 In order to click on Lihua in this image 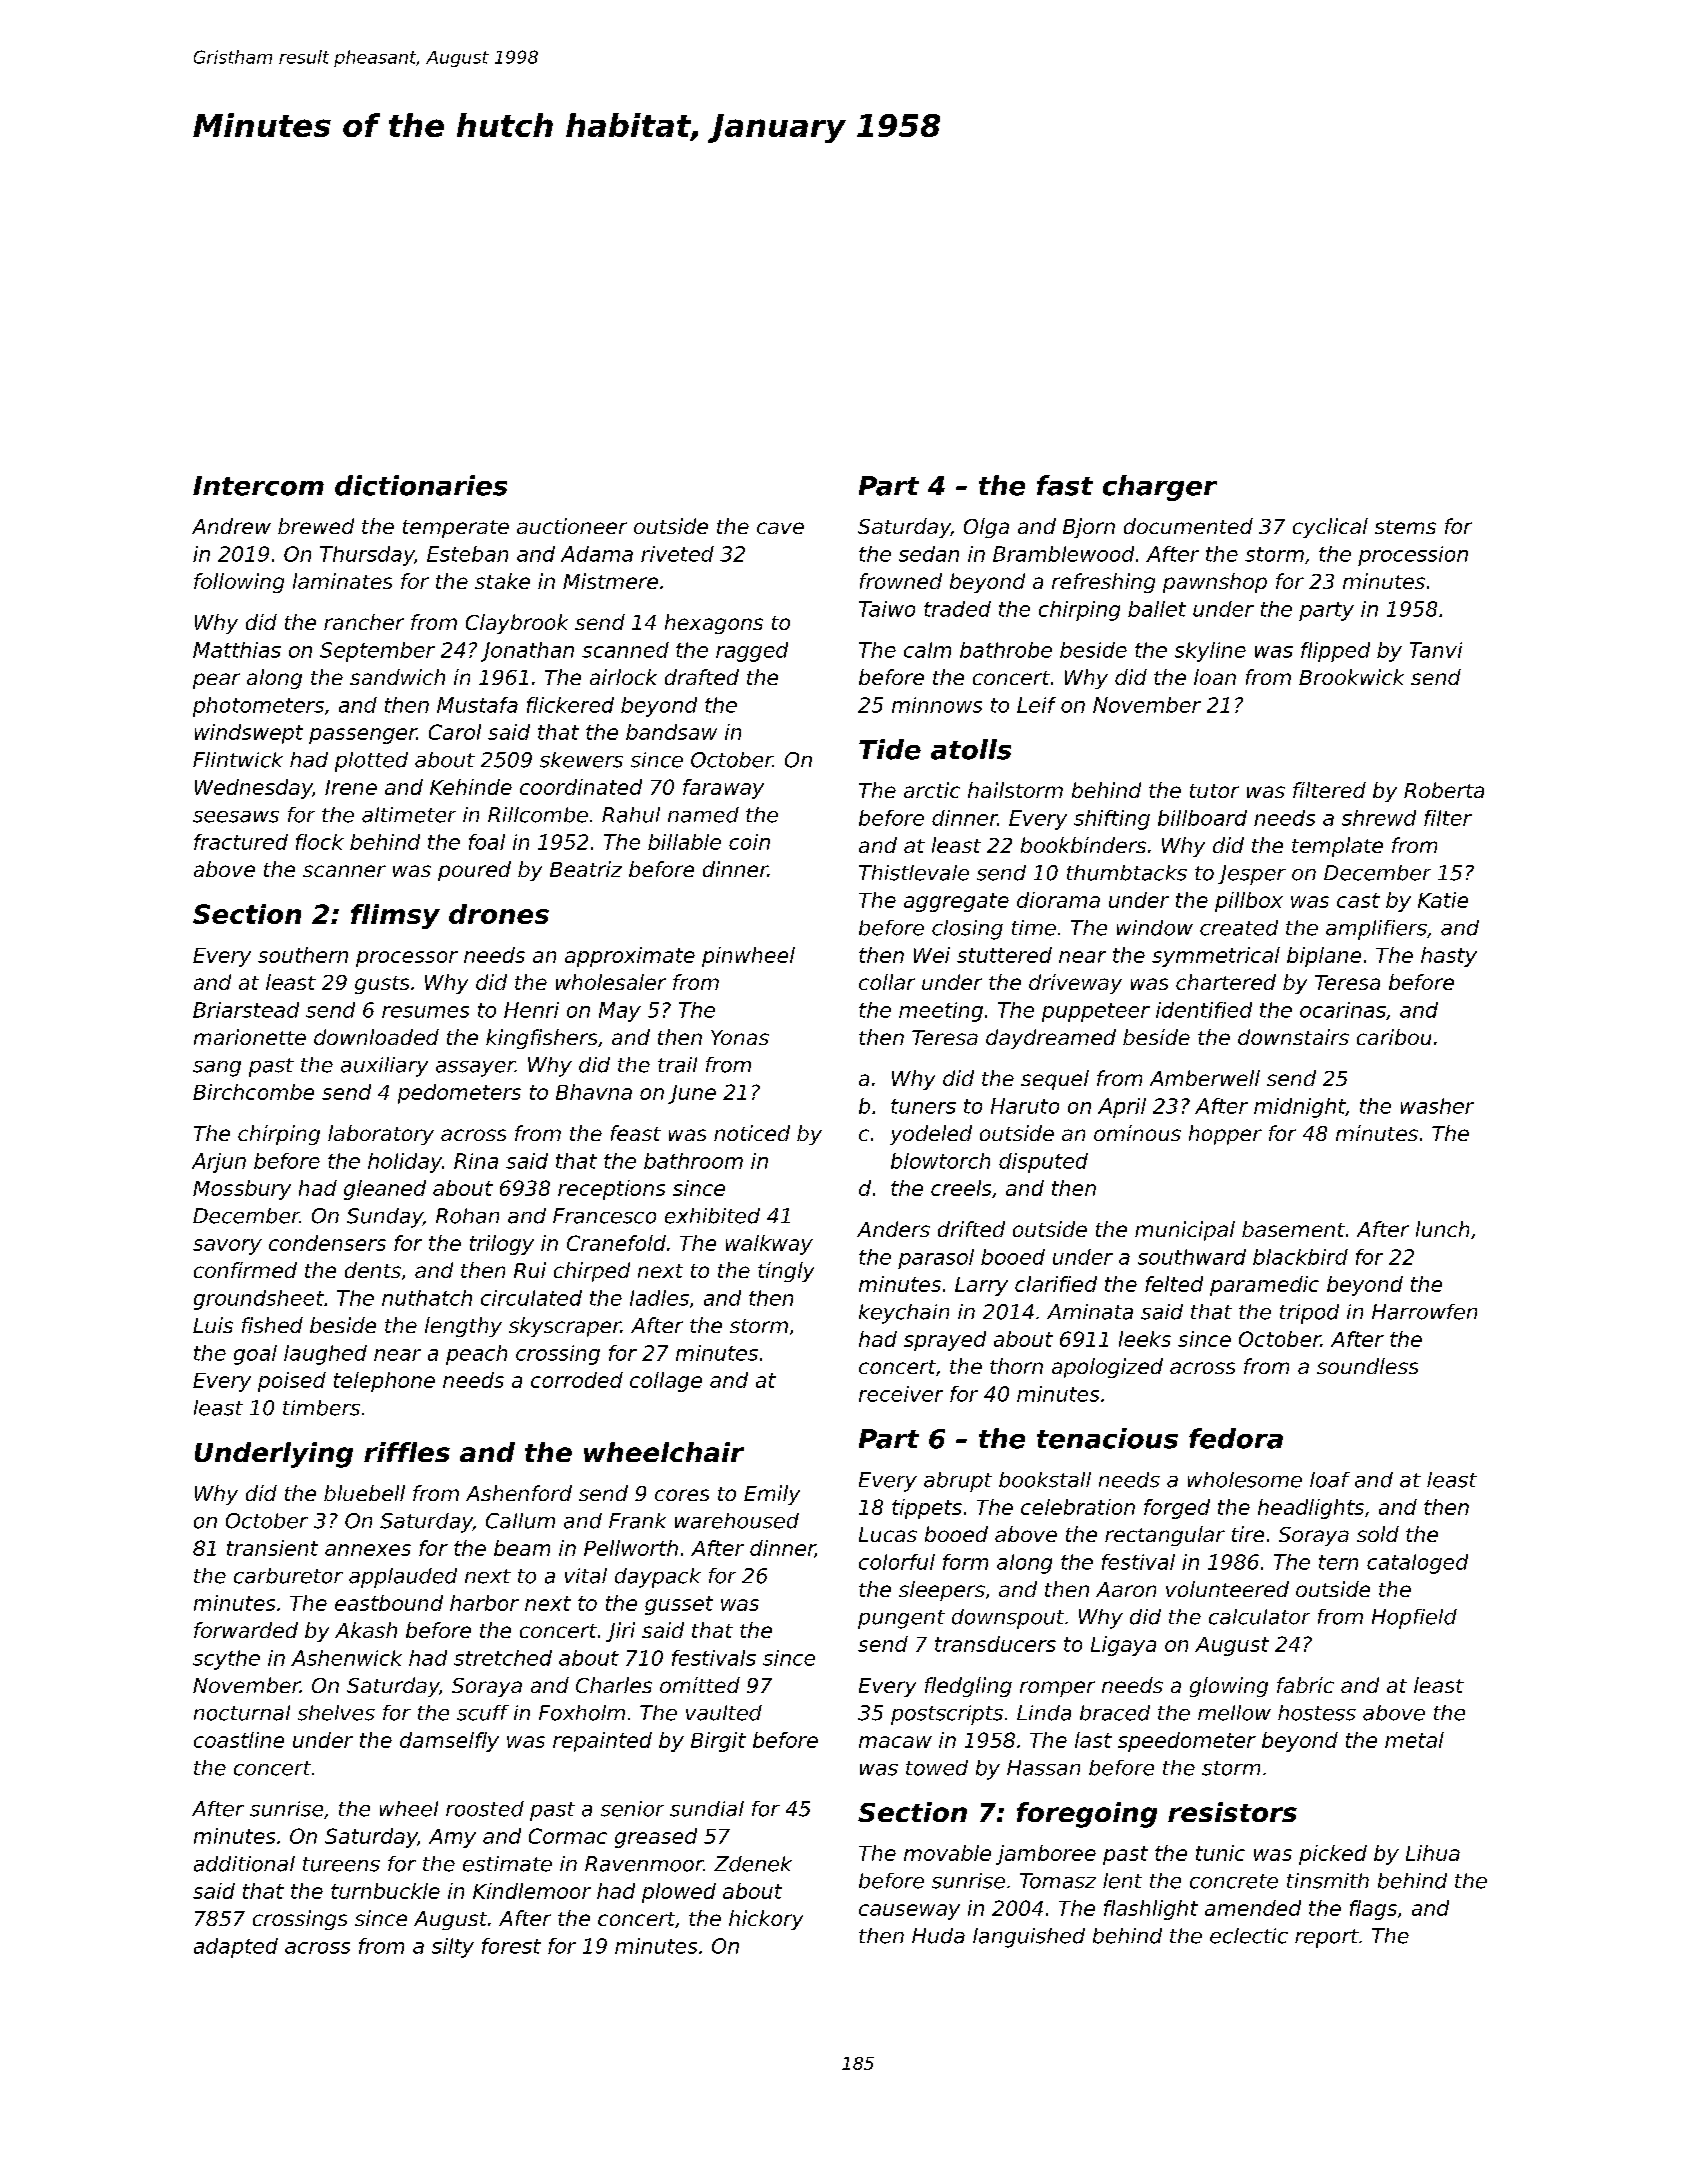, I will do `click(1433, 1853)`.
